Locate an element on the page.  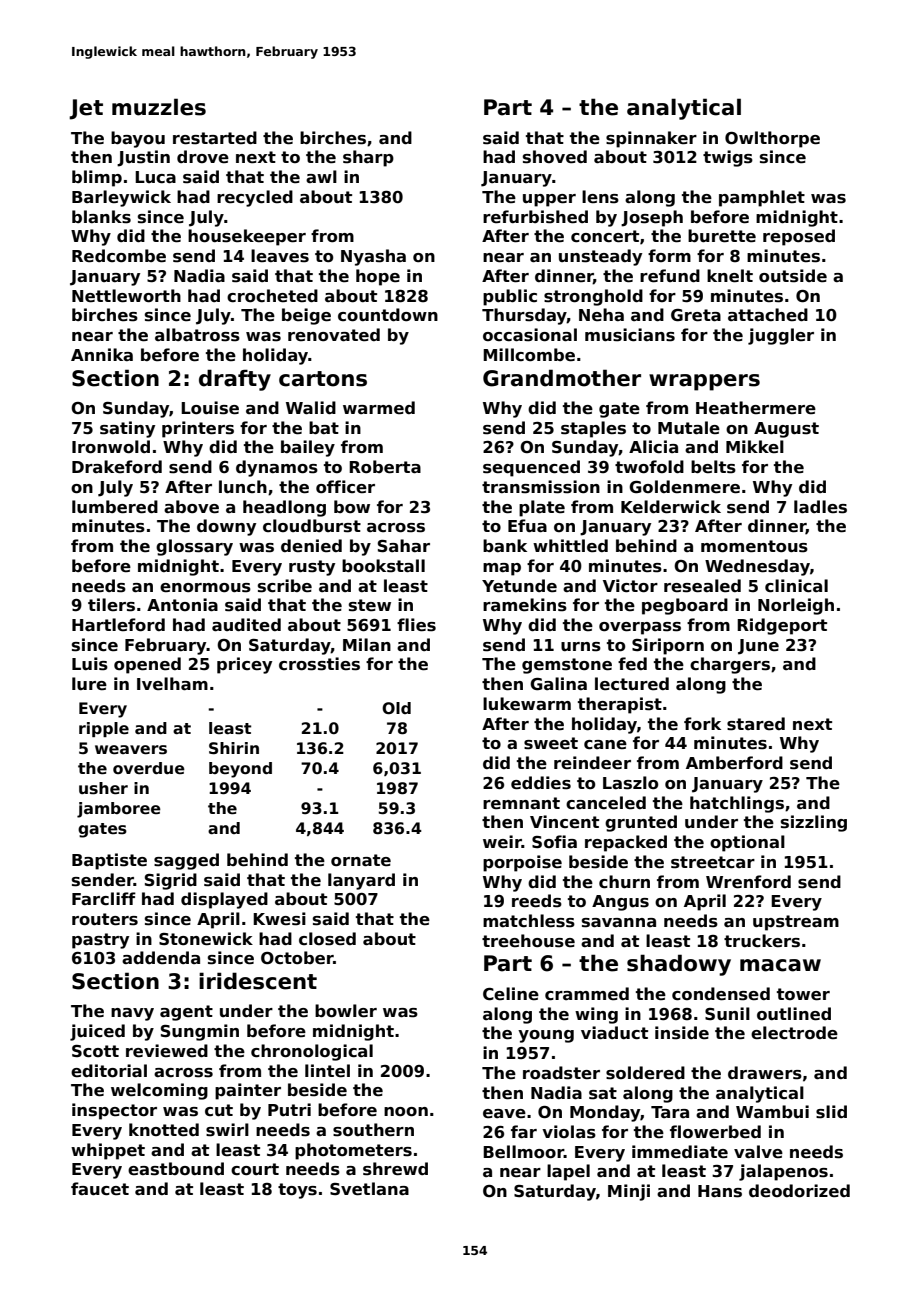
lapel is located at coordinates (568, 1172).
